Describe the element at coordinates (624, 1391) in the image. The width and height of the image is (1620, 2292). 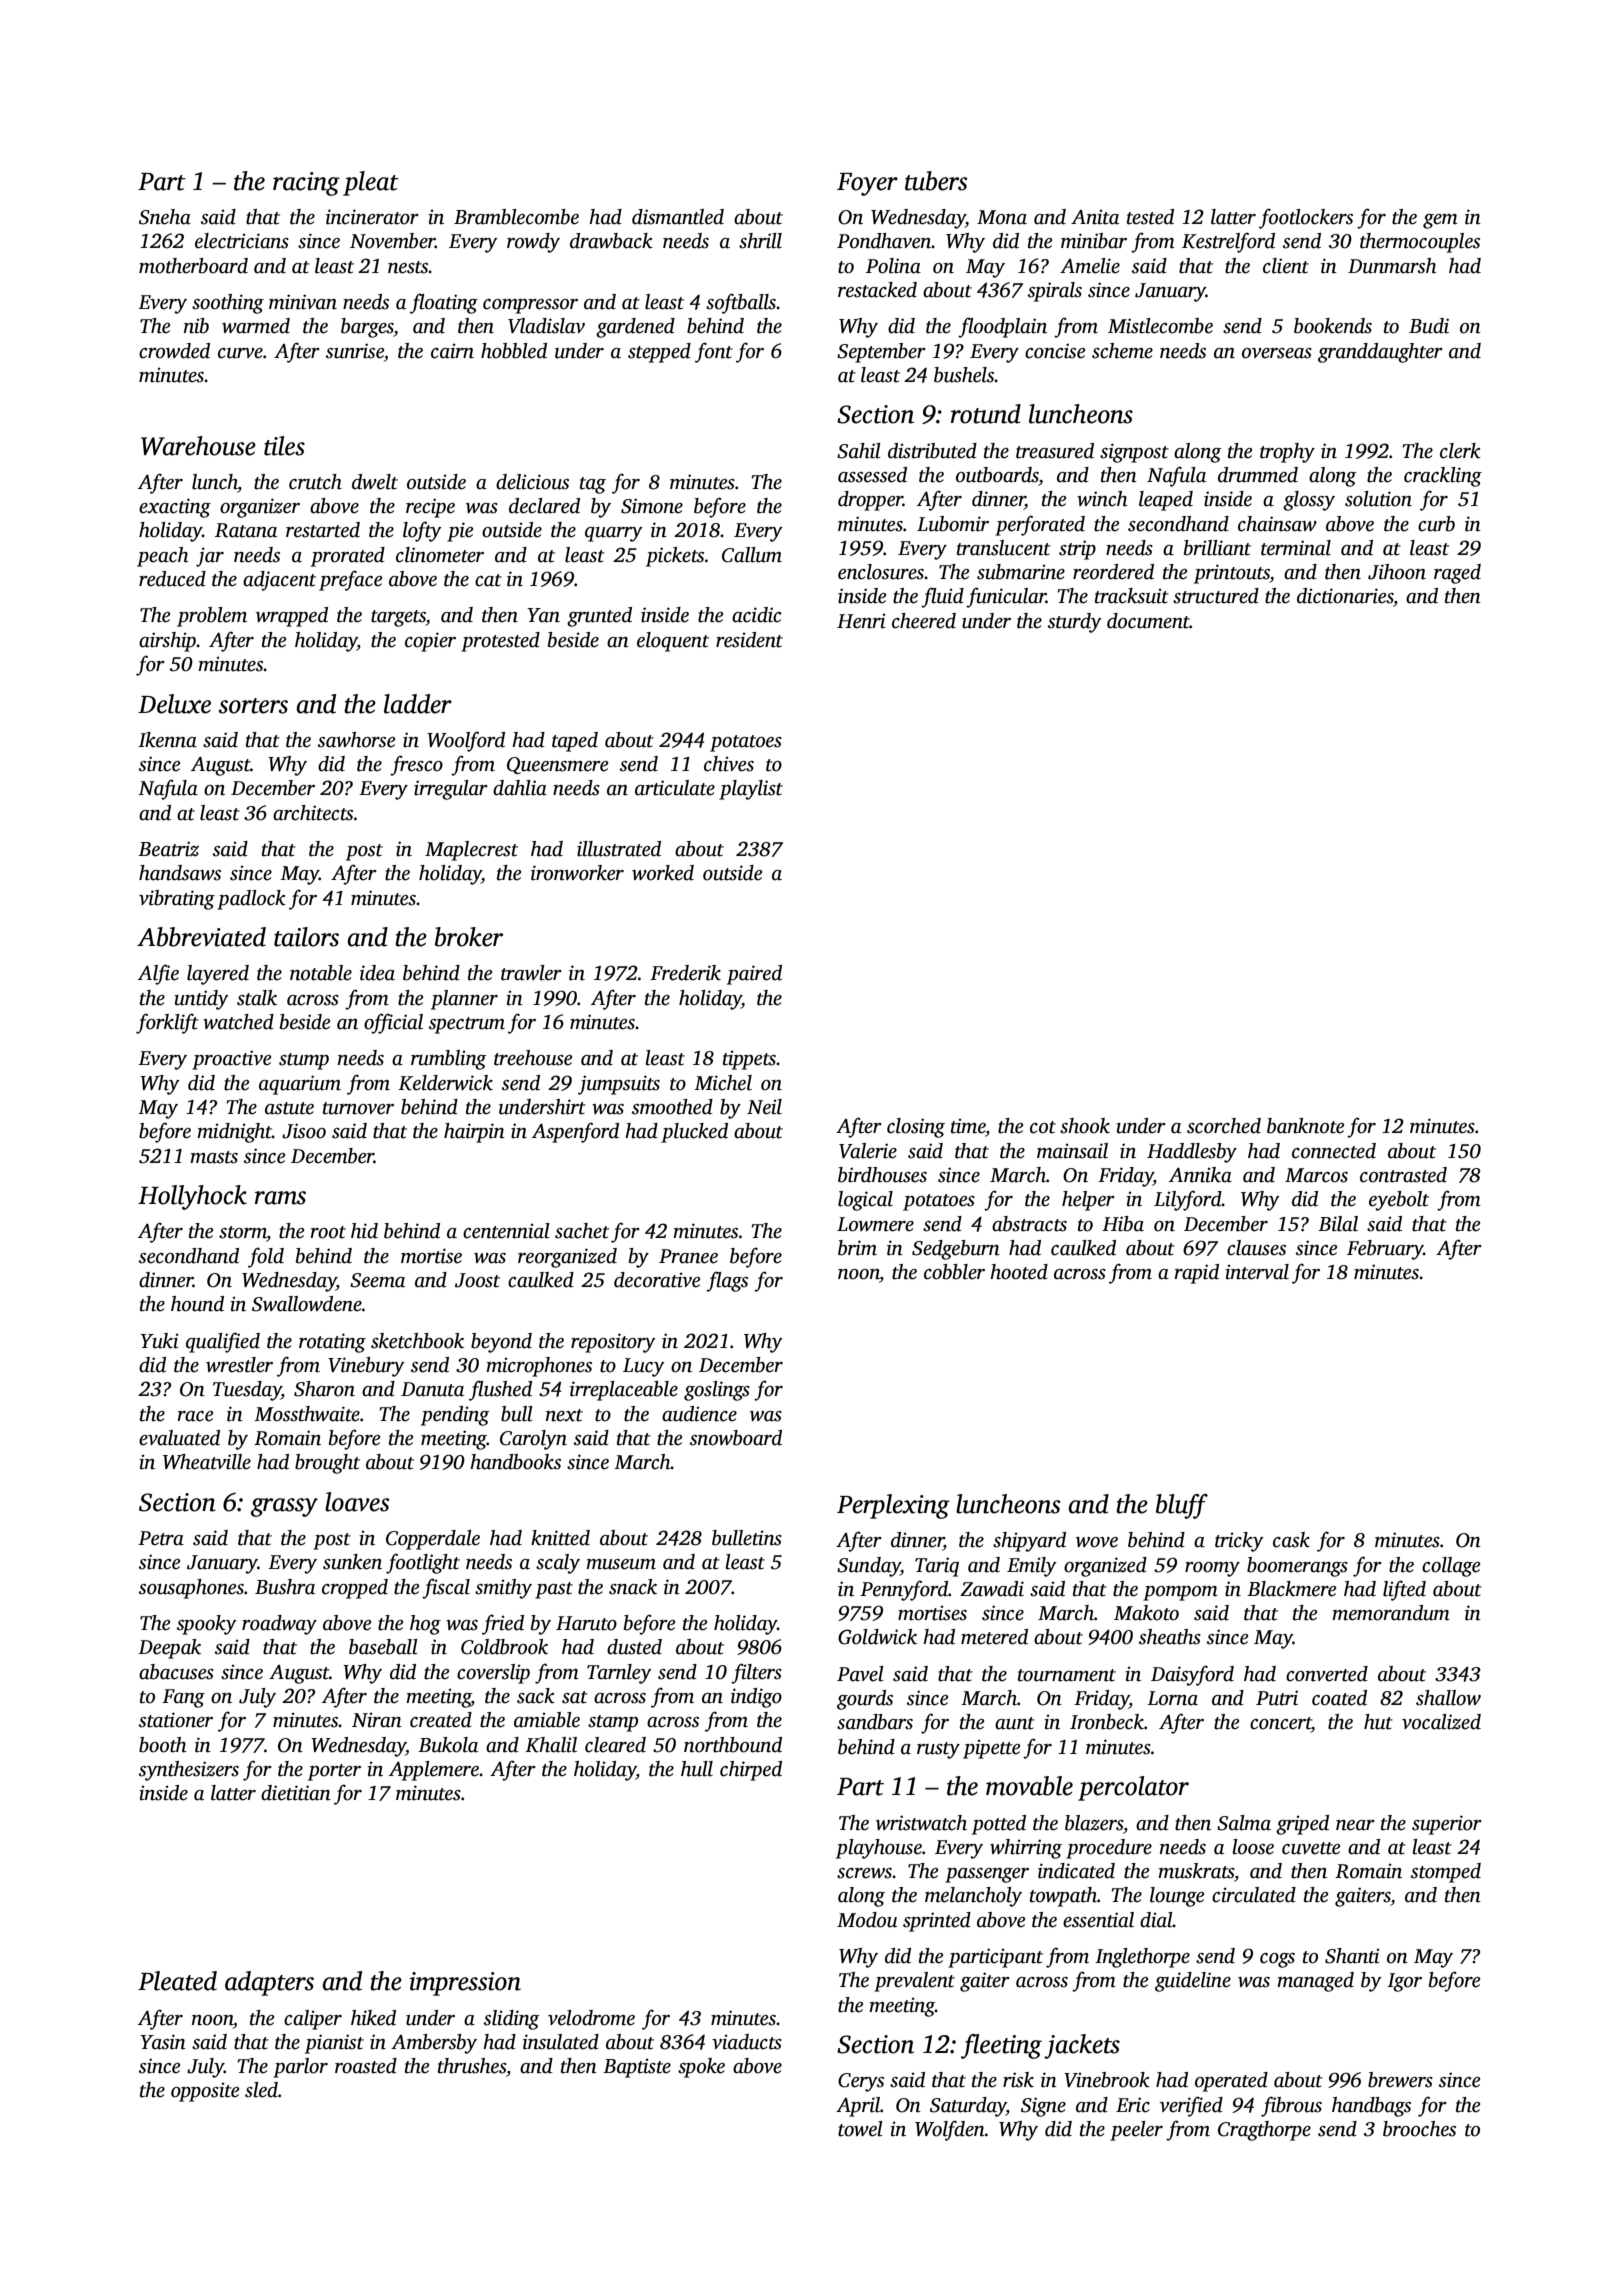
I see `irreplaceable` at that location.
